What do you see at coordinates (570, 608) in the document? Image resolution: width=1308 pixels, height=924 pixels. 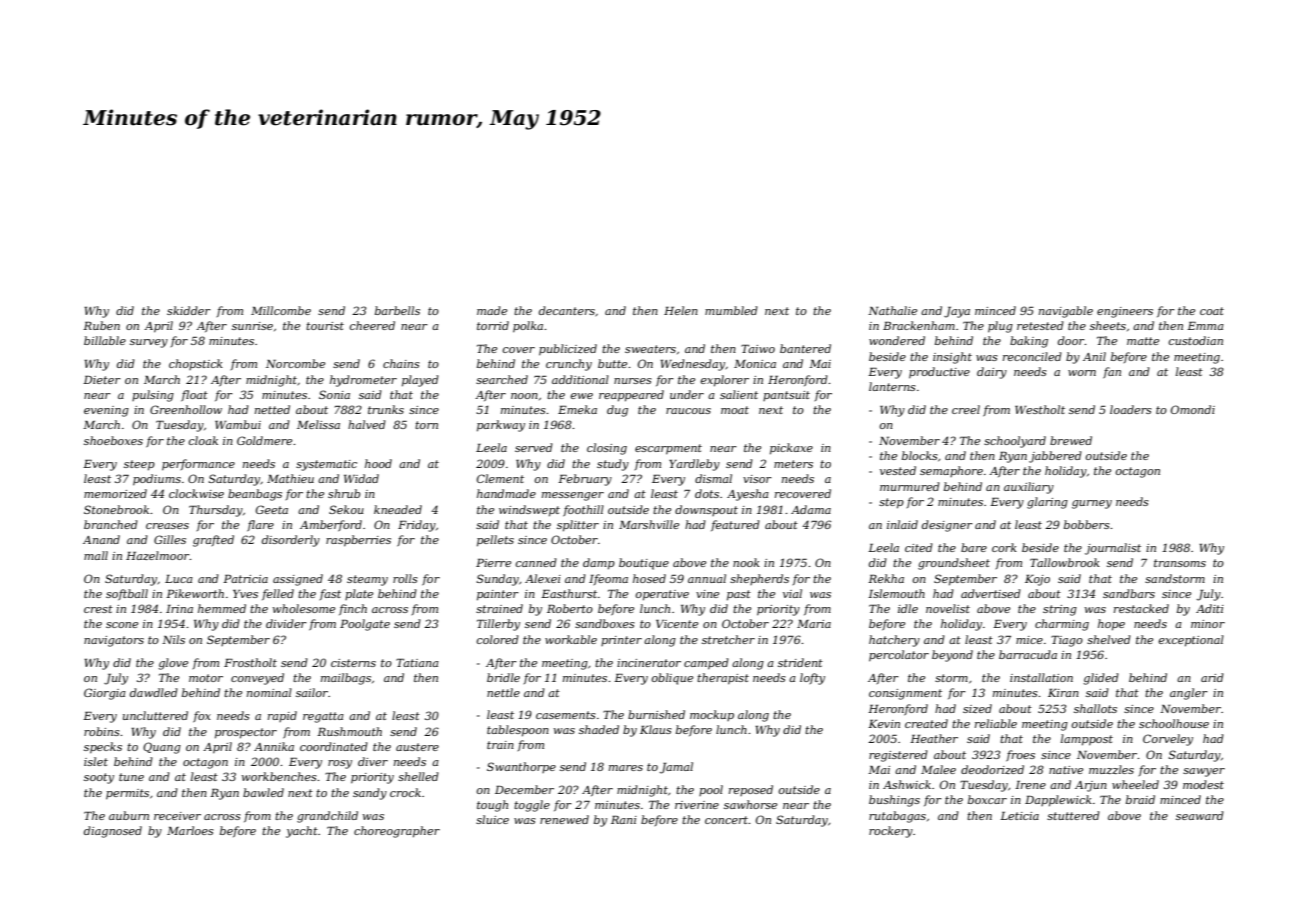 I see `Roberto` at bounding box center [570, 608].
